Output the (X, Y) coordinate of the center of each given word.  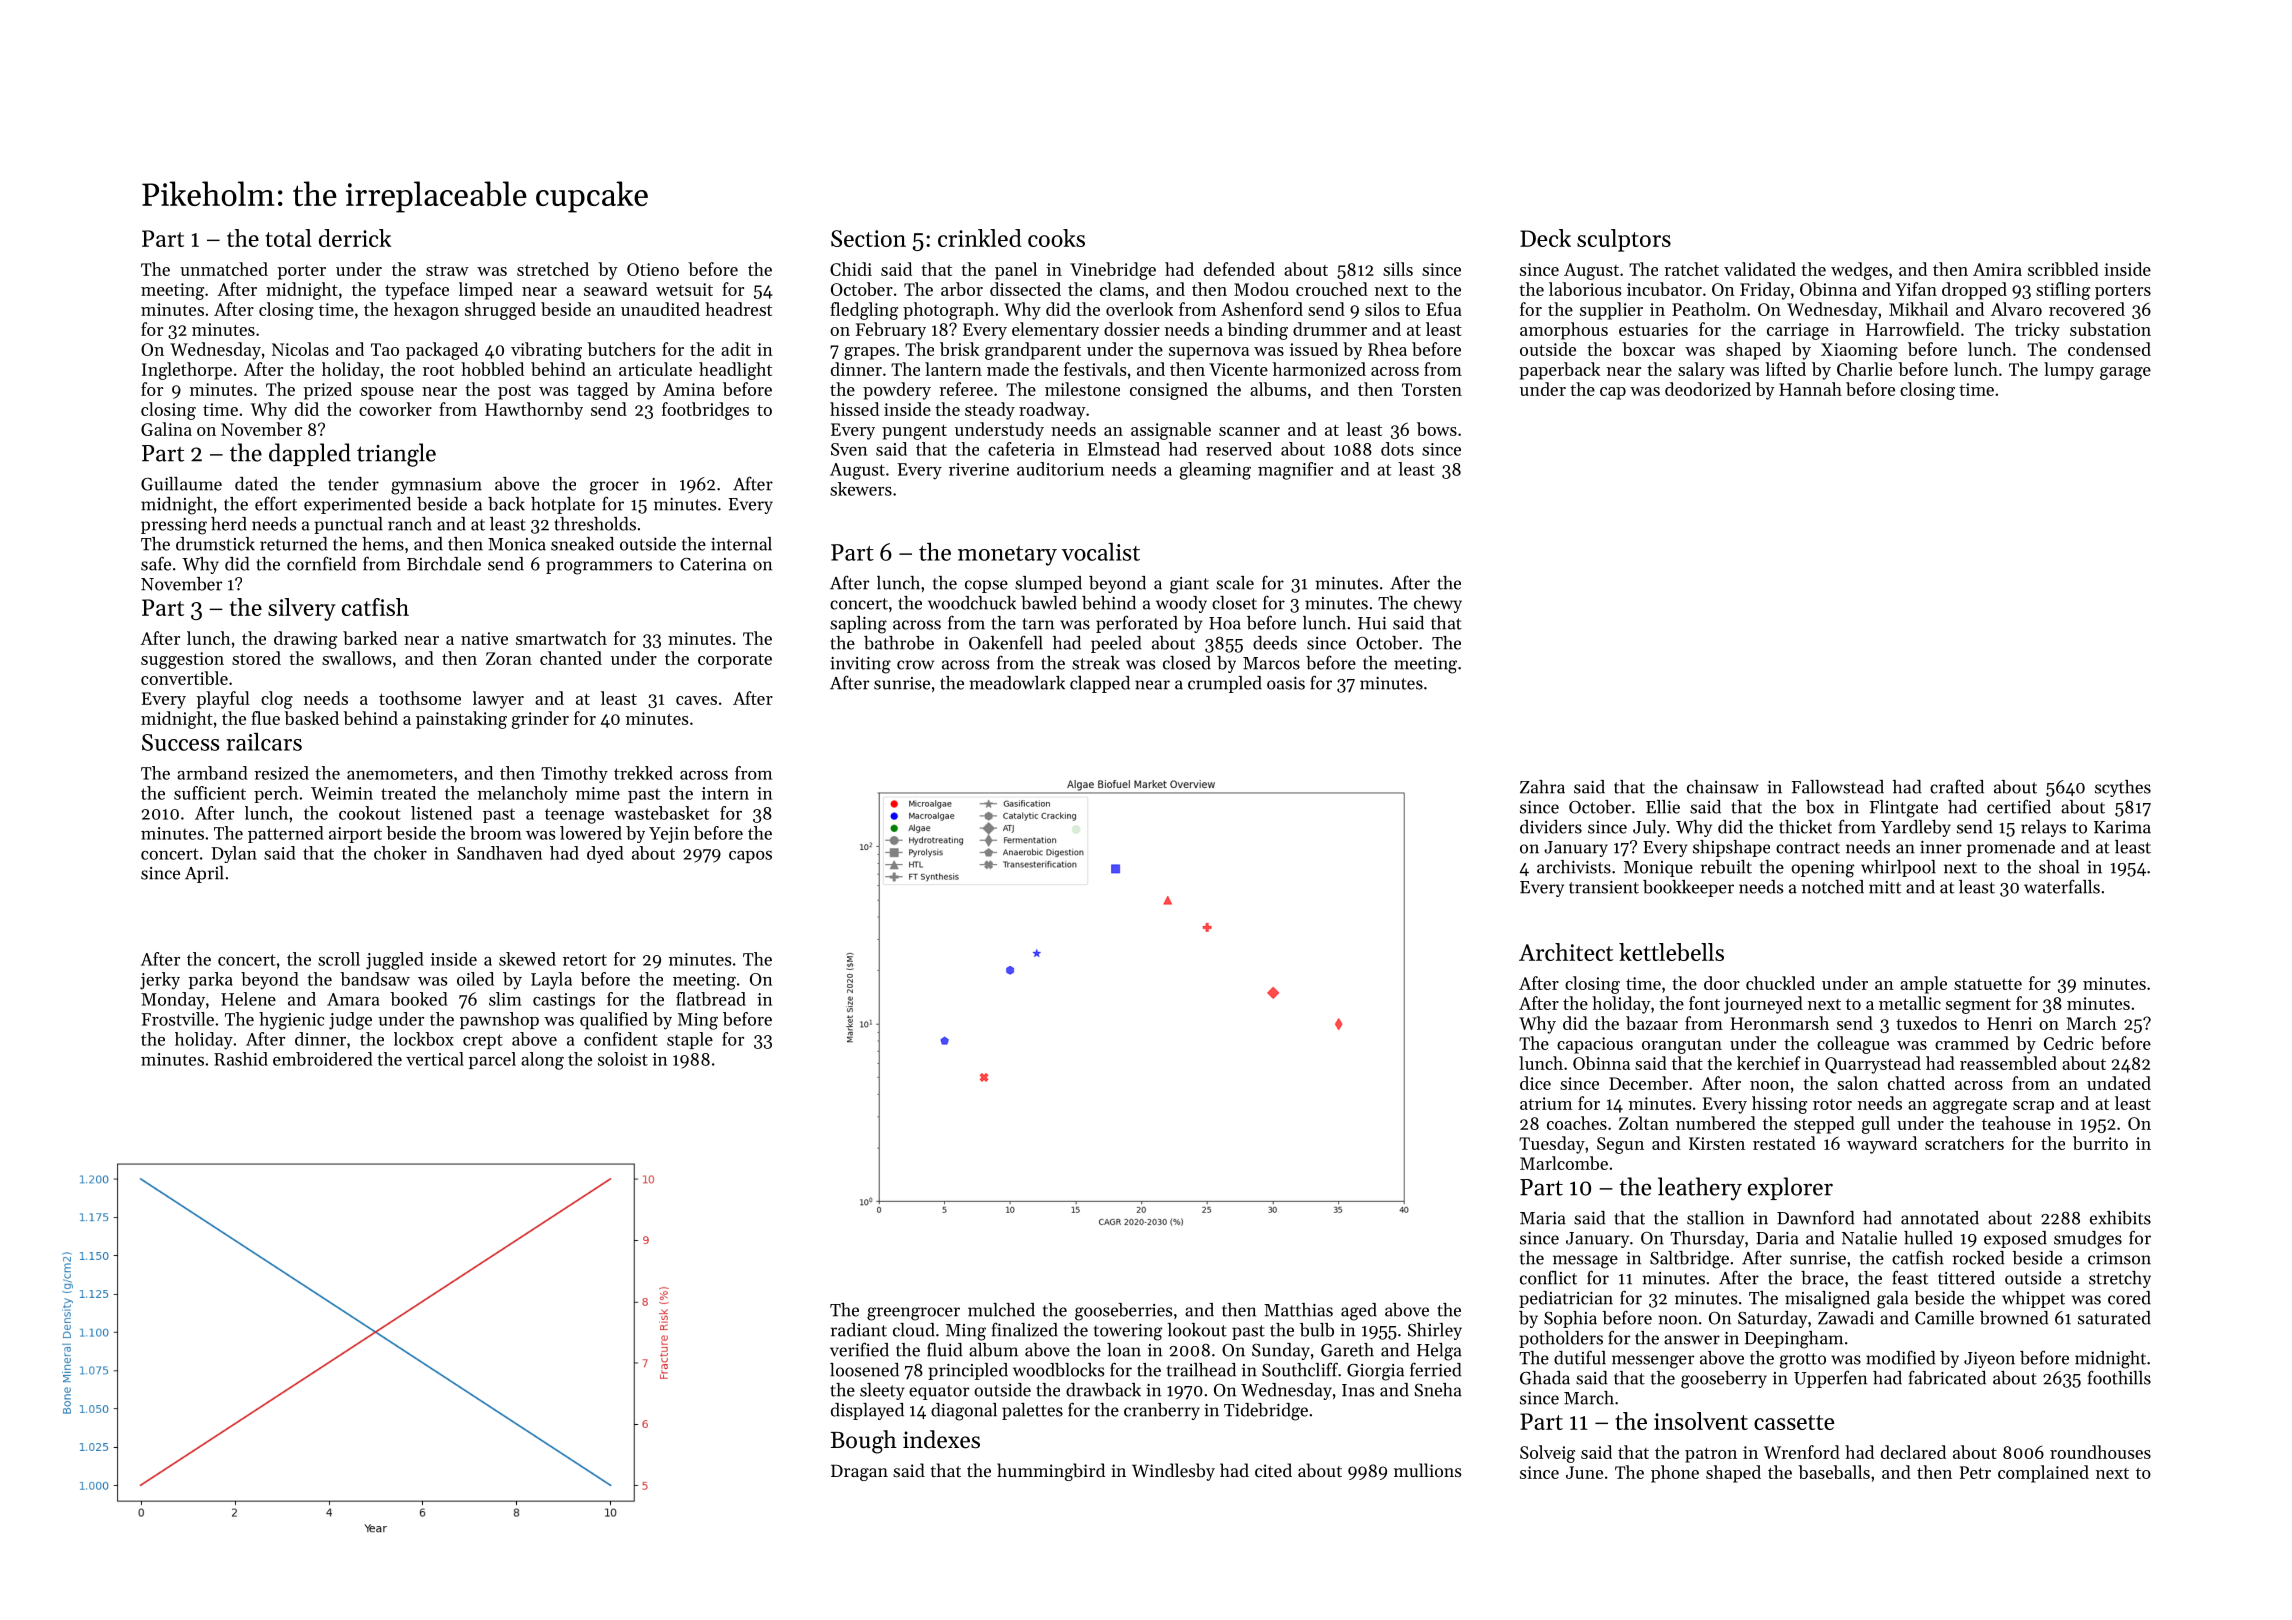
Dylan (234, 854)
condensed (2109, 349)
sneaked (582, 544)
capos (750, 857)
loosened (864, 1370)
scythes (2123, 788)
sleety (882, 1391)
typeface (417, 291)
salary (1701, 371)
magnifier (1295, 471)
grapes (869, 353)
